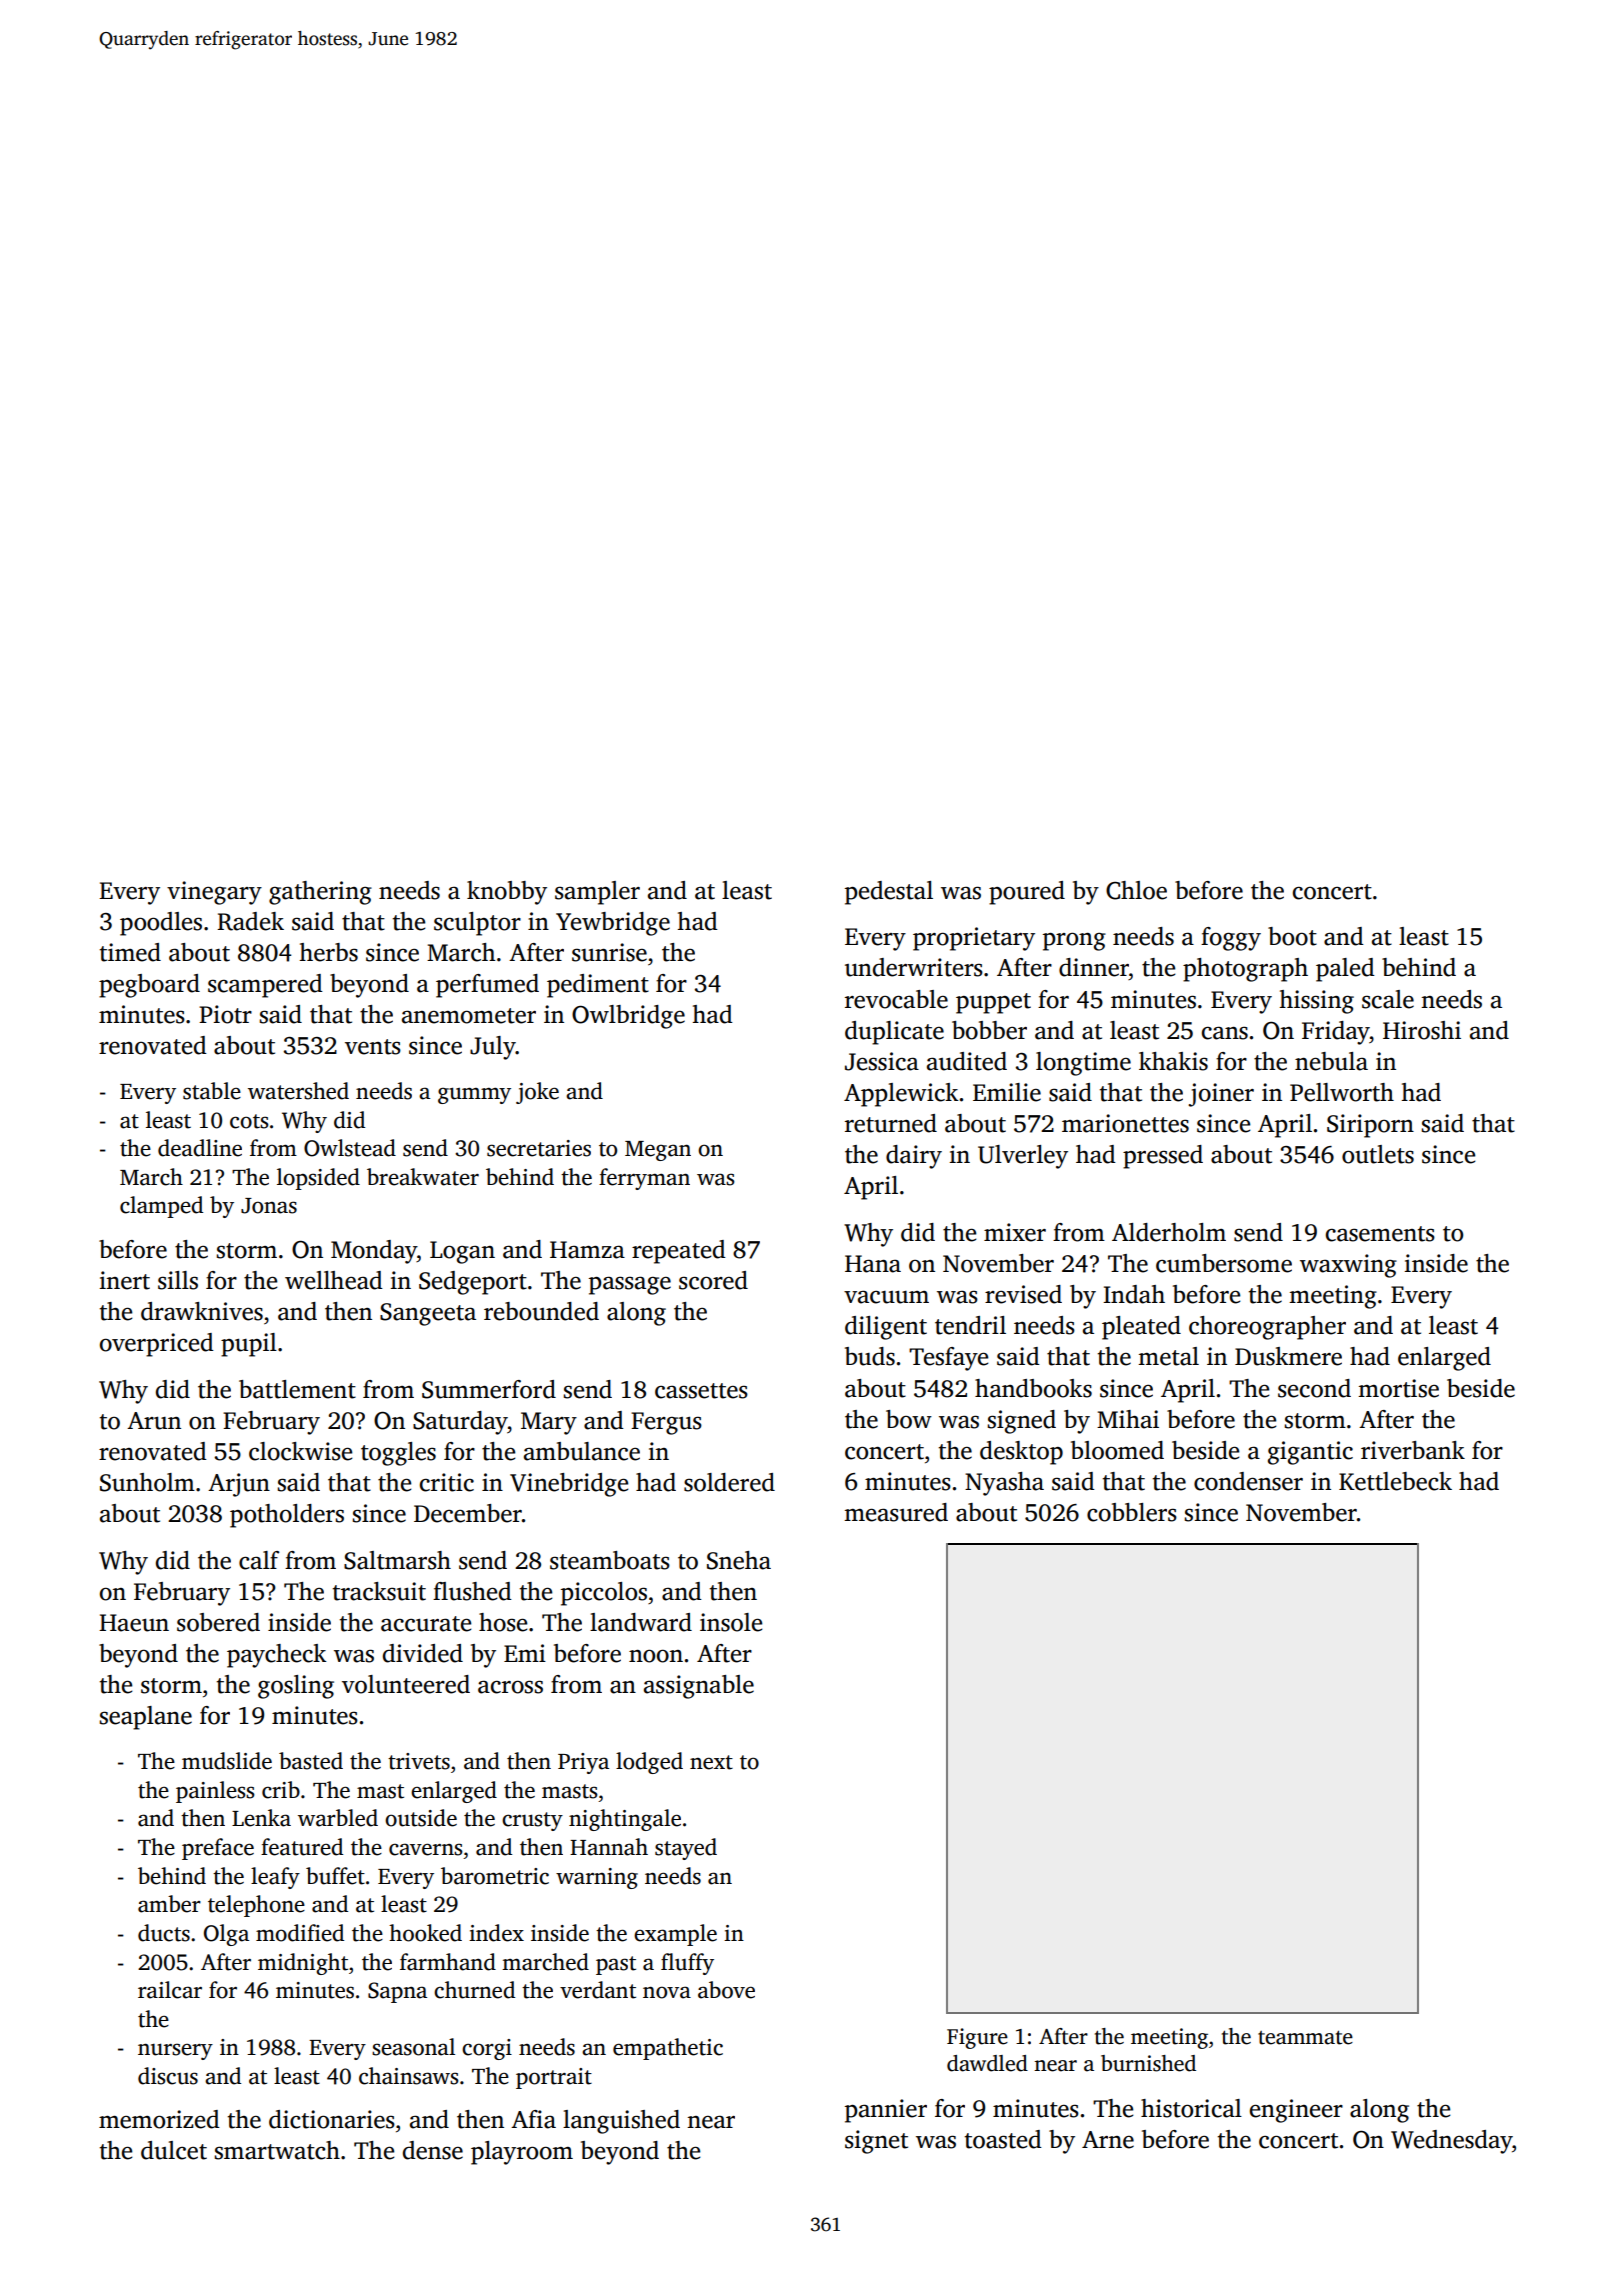 Image resolution: width=1620 pixels, height=2292 pixels. What do you see at coordinates (739, 1560) in the screenshot?
I see `Sneha` at bounding box center [739, 1560].
